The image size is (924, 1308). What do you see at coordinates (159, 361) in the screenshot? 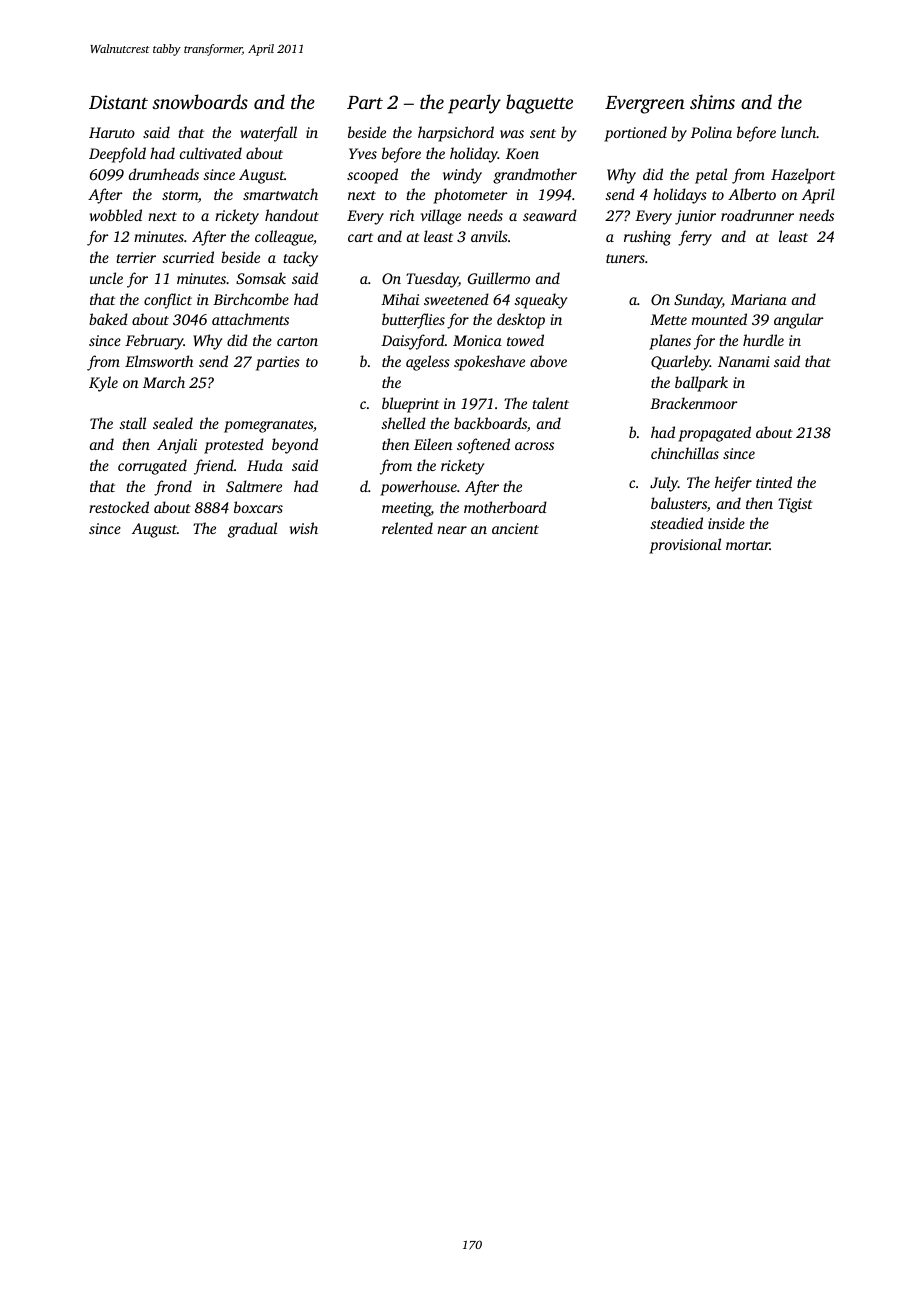
I see `Elmsworth` at bounding box center [159, 361].
